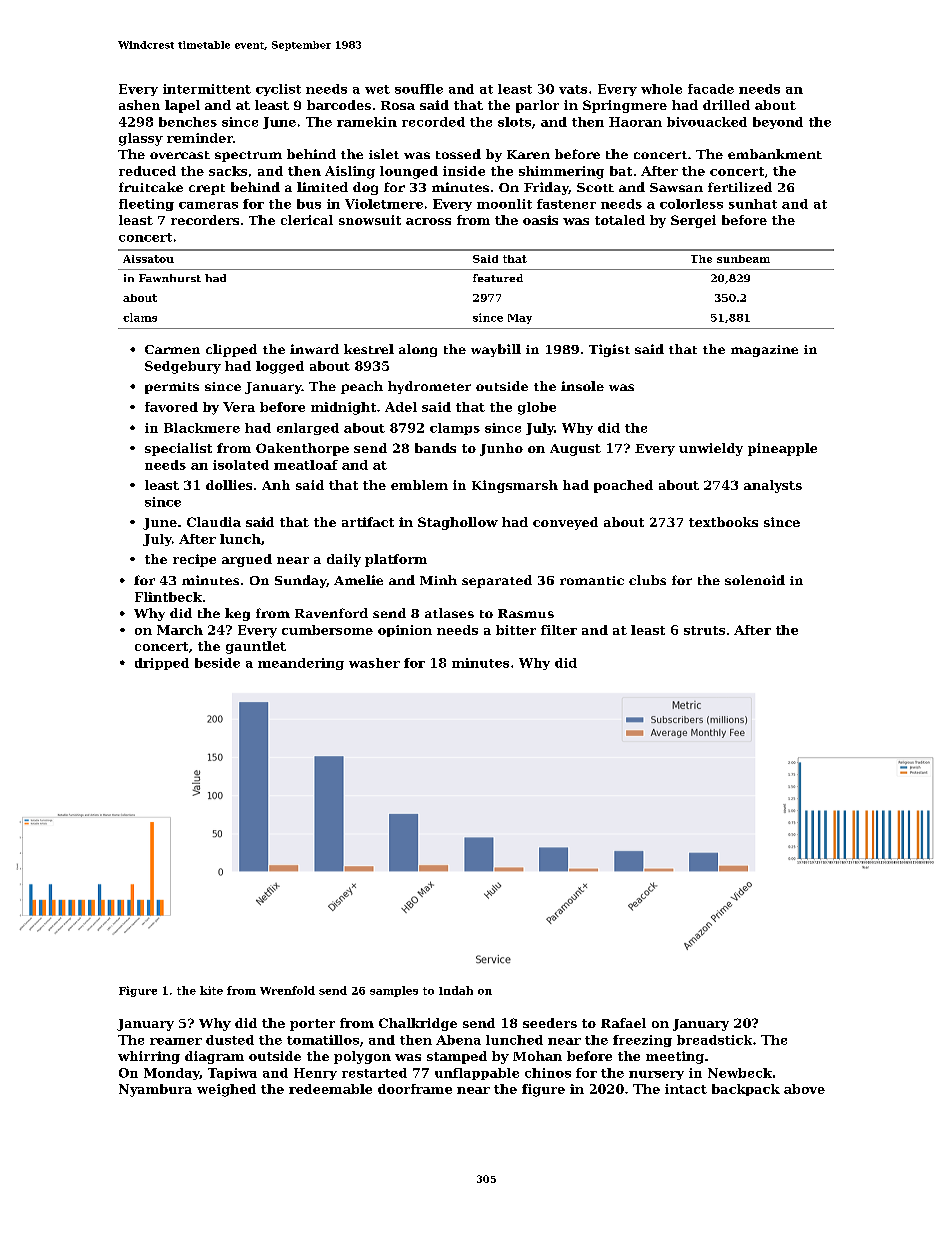 Image resolution: width=952 pixels, height=1233 pixels. What do you see at coordinates (350, 172) in the screenshot?
I see `Aisling` at bounding box center [350, 172].
